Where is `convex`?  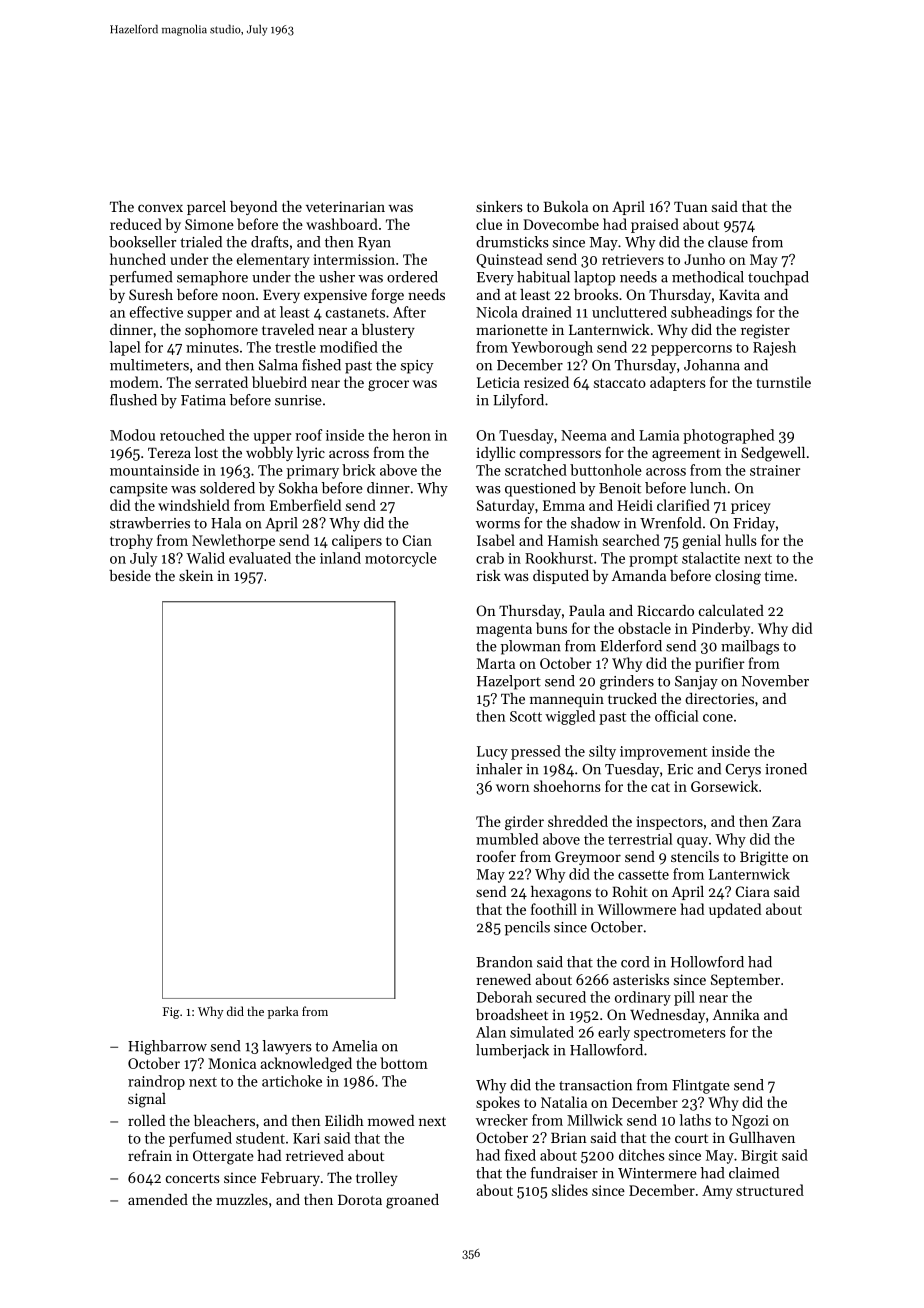 convex is located at coordinates (160, 208).
